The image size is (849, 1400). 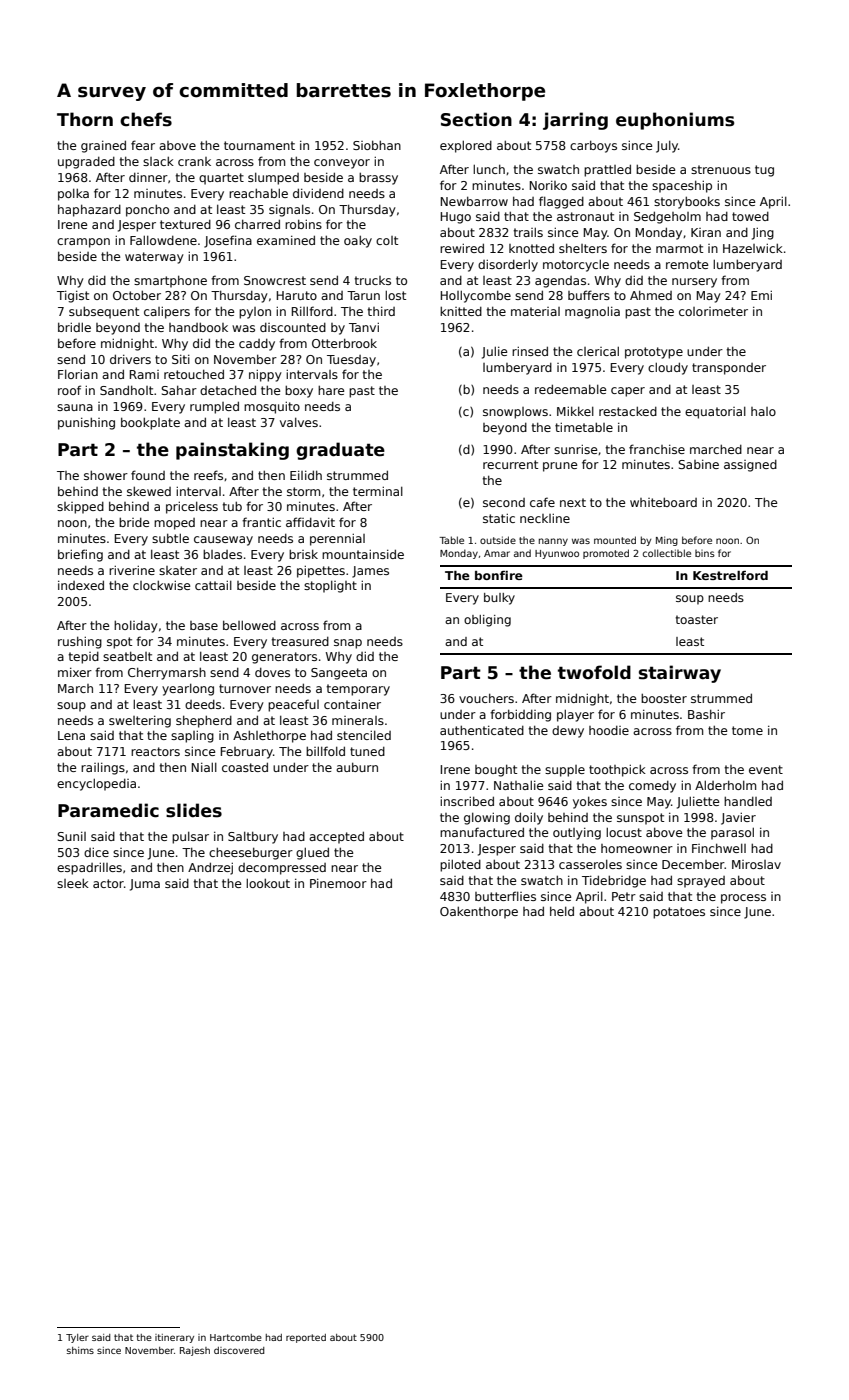 I want to click on handbook, so click(x=198, y=327).
